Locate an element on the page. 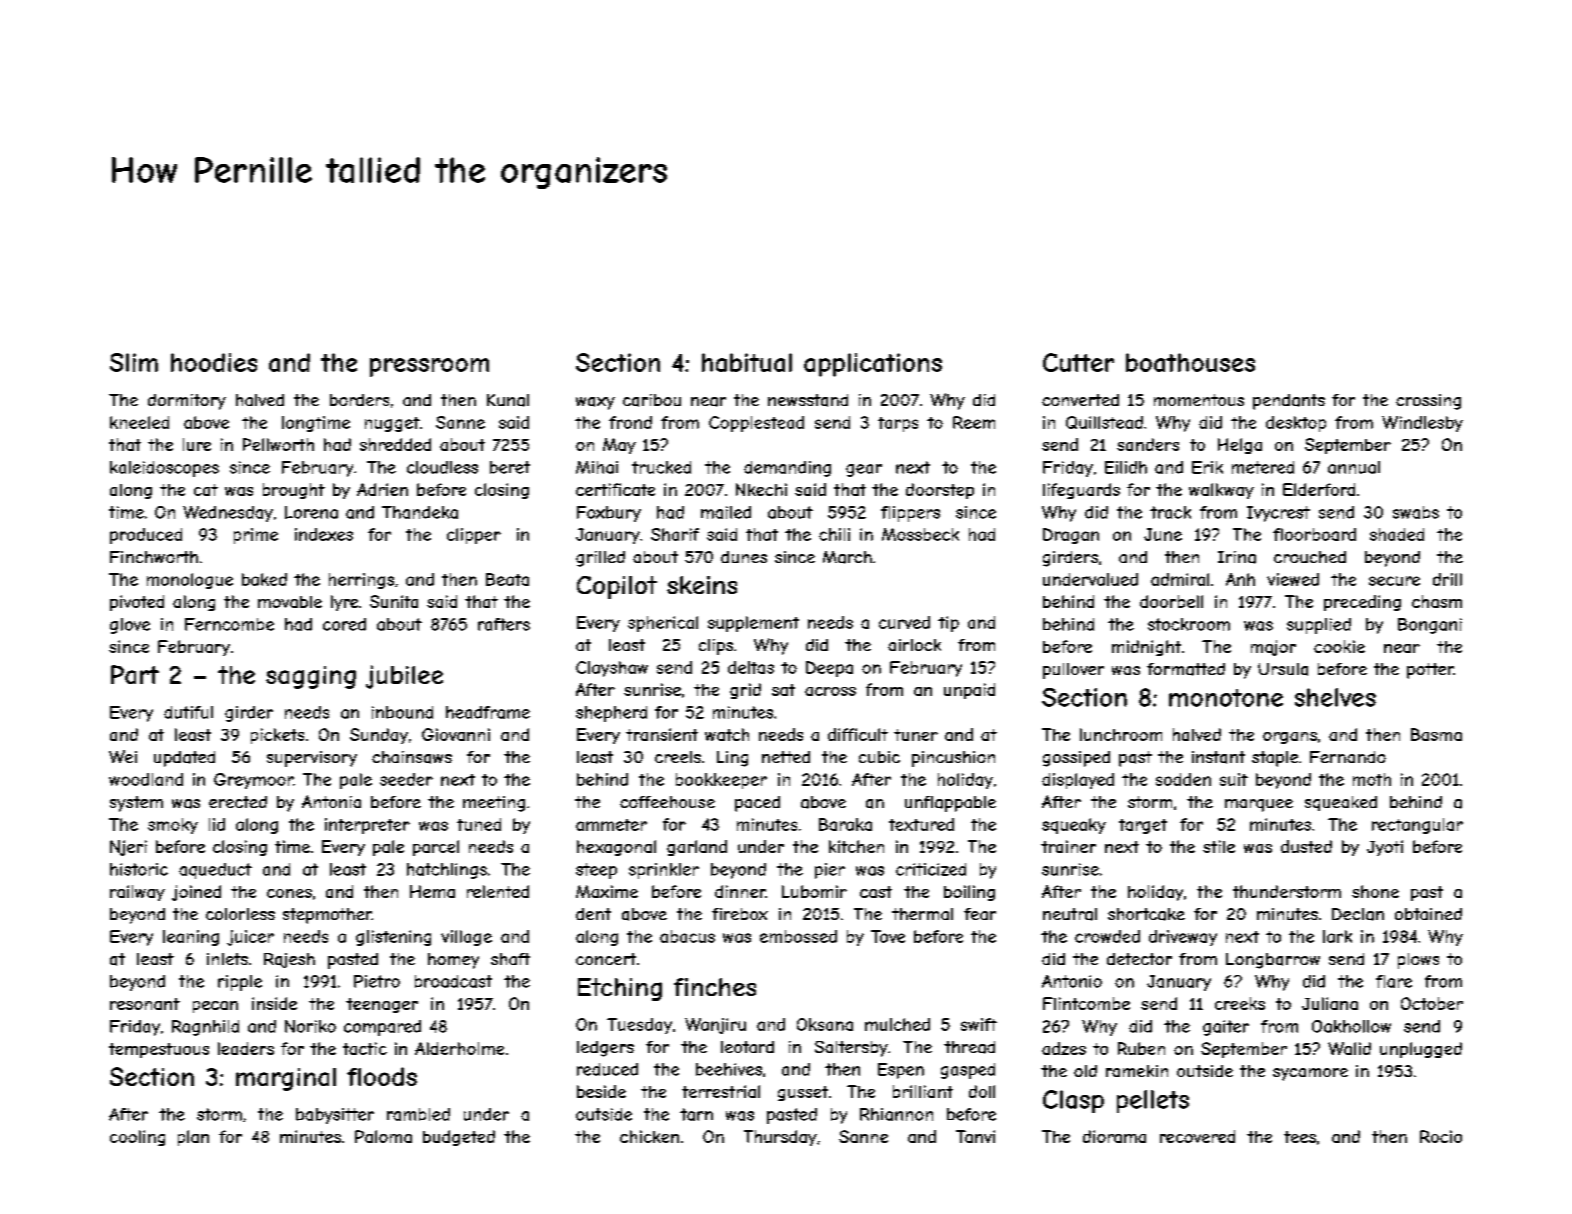  plan is located at coordinates (193, 1138).
